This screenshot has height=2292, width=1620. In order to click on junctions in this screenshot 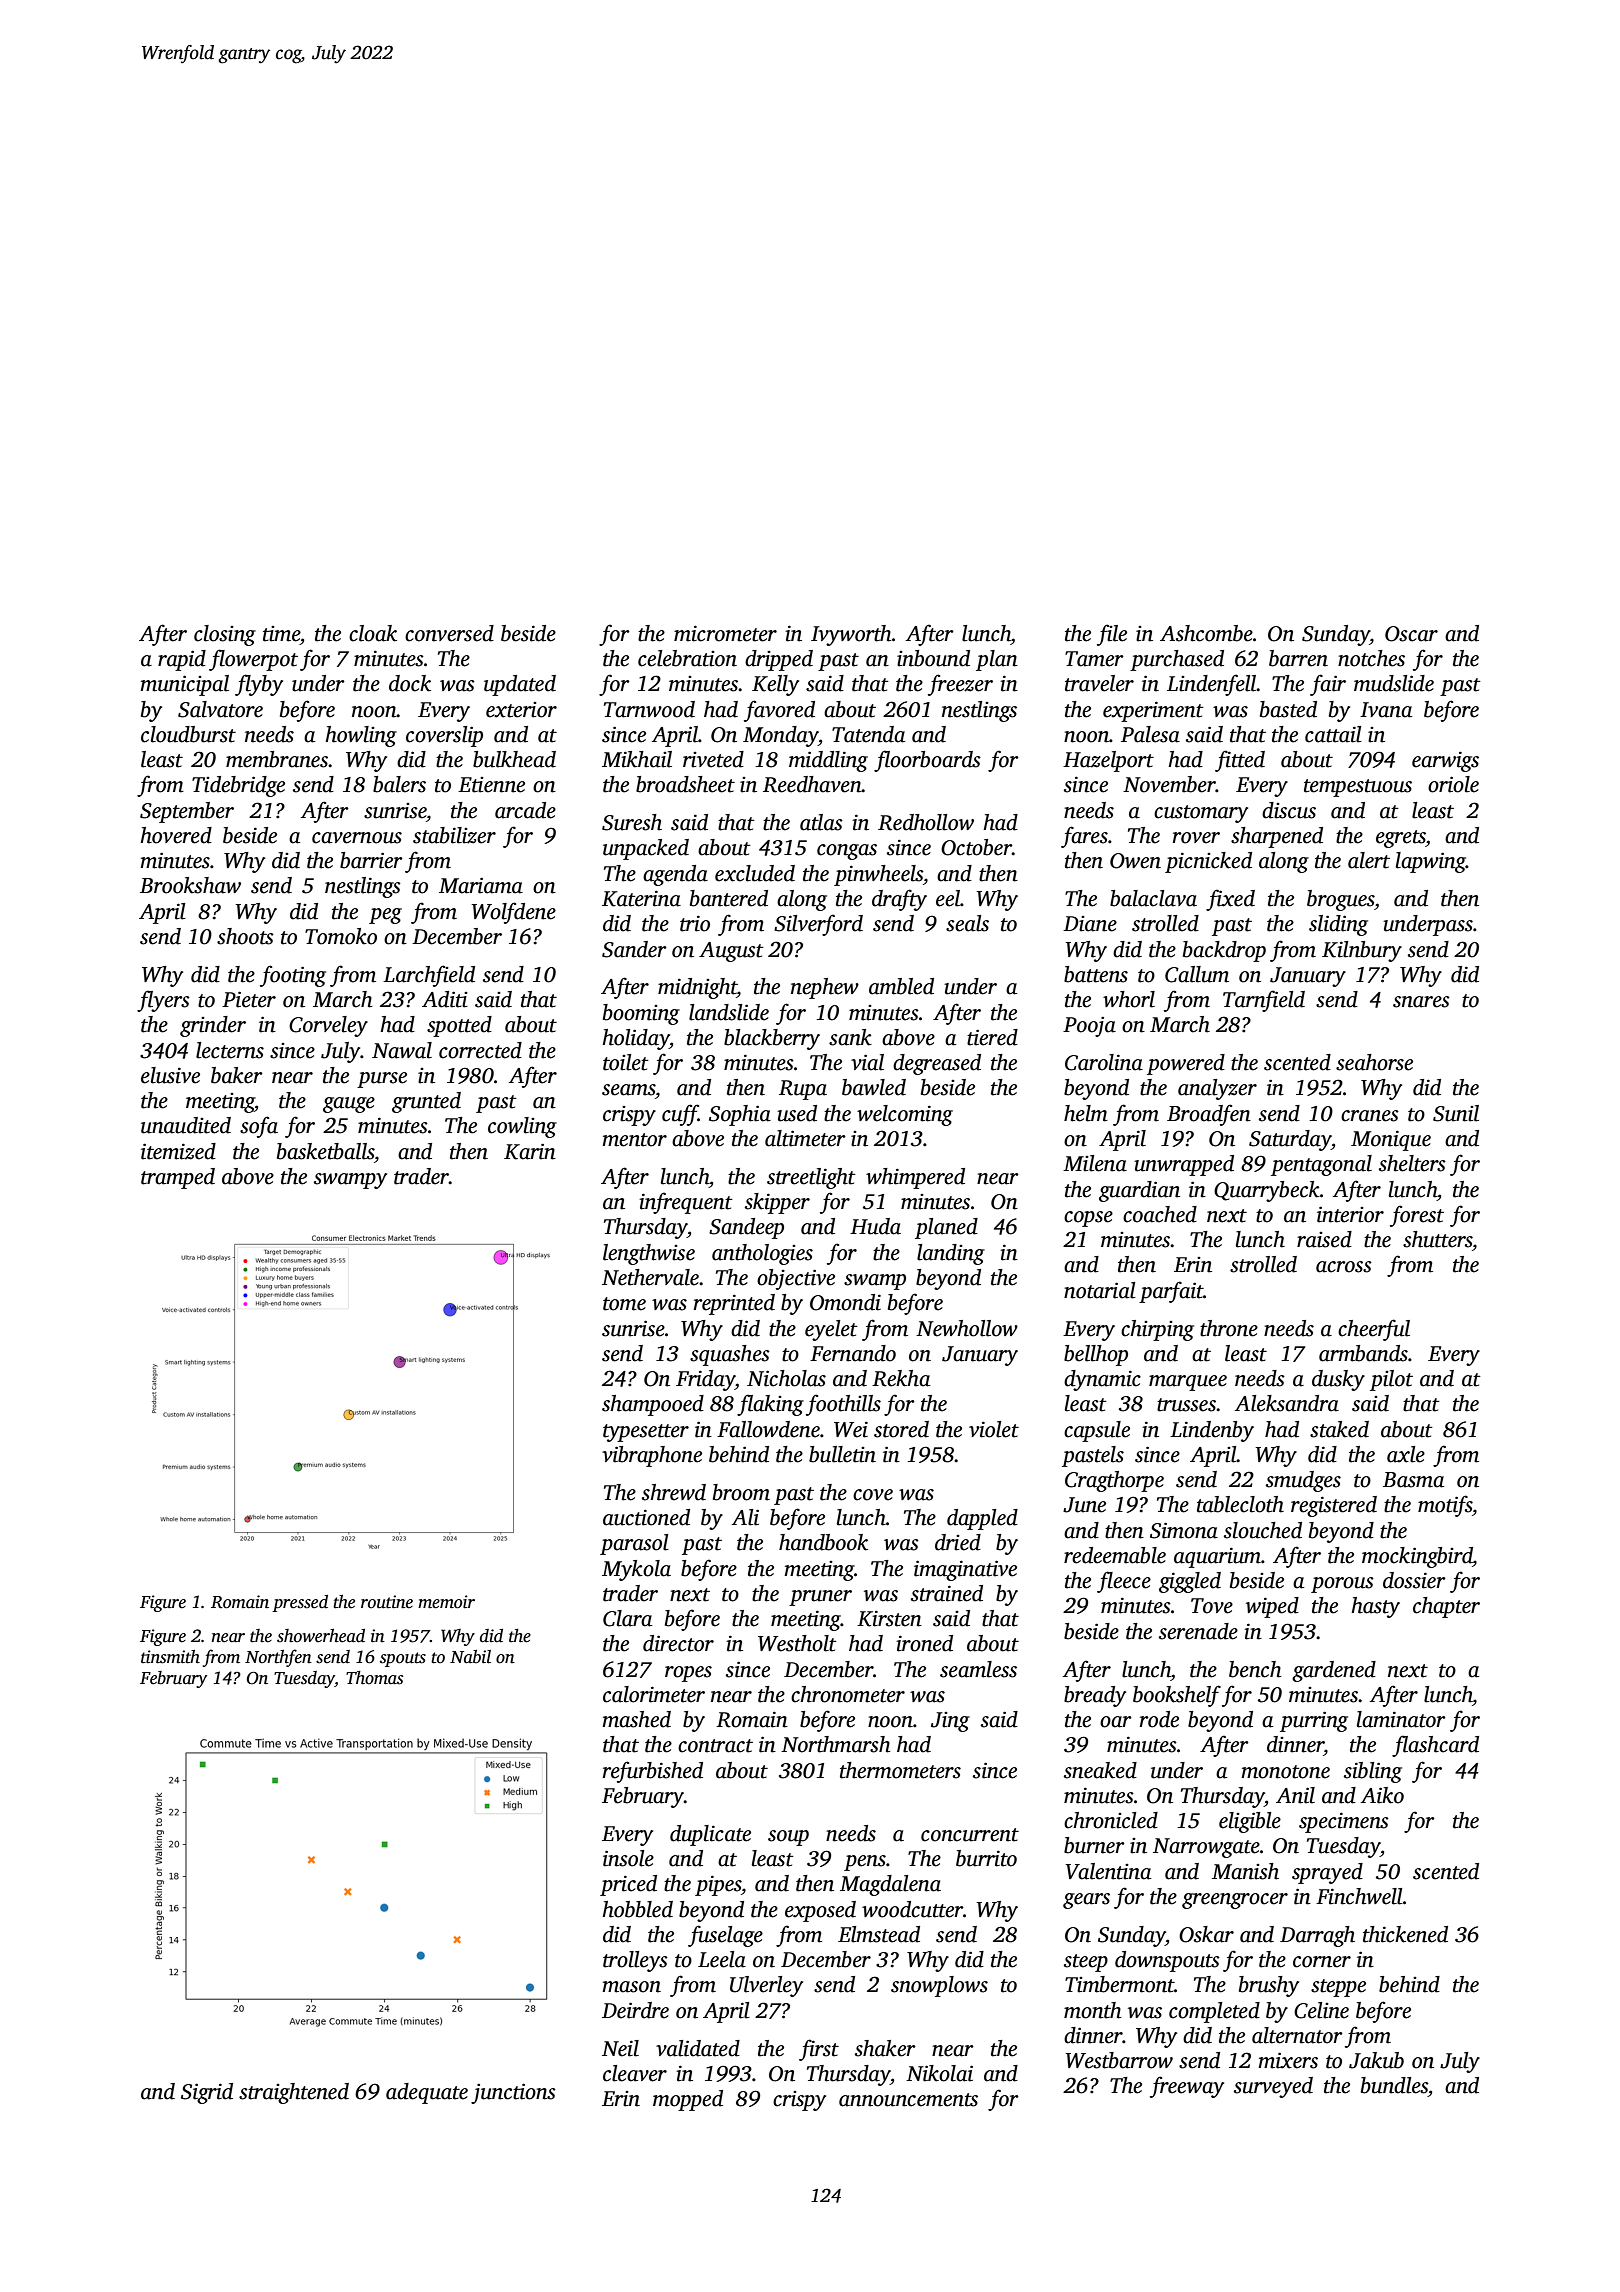, I will do `click(513, 2093)`.
